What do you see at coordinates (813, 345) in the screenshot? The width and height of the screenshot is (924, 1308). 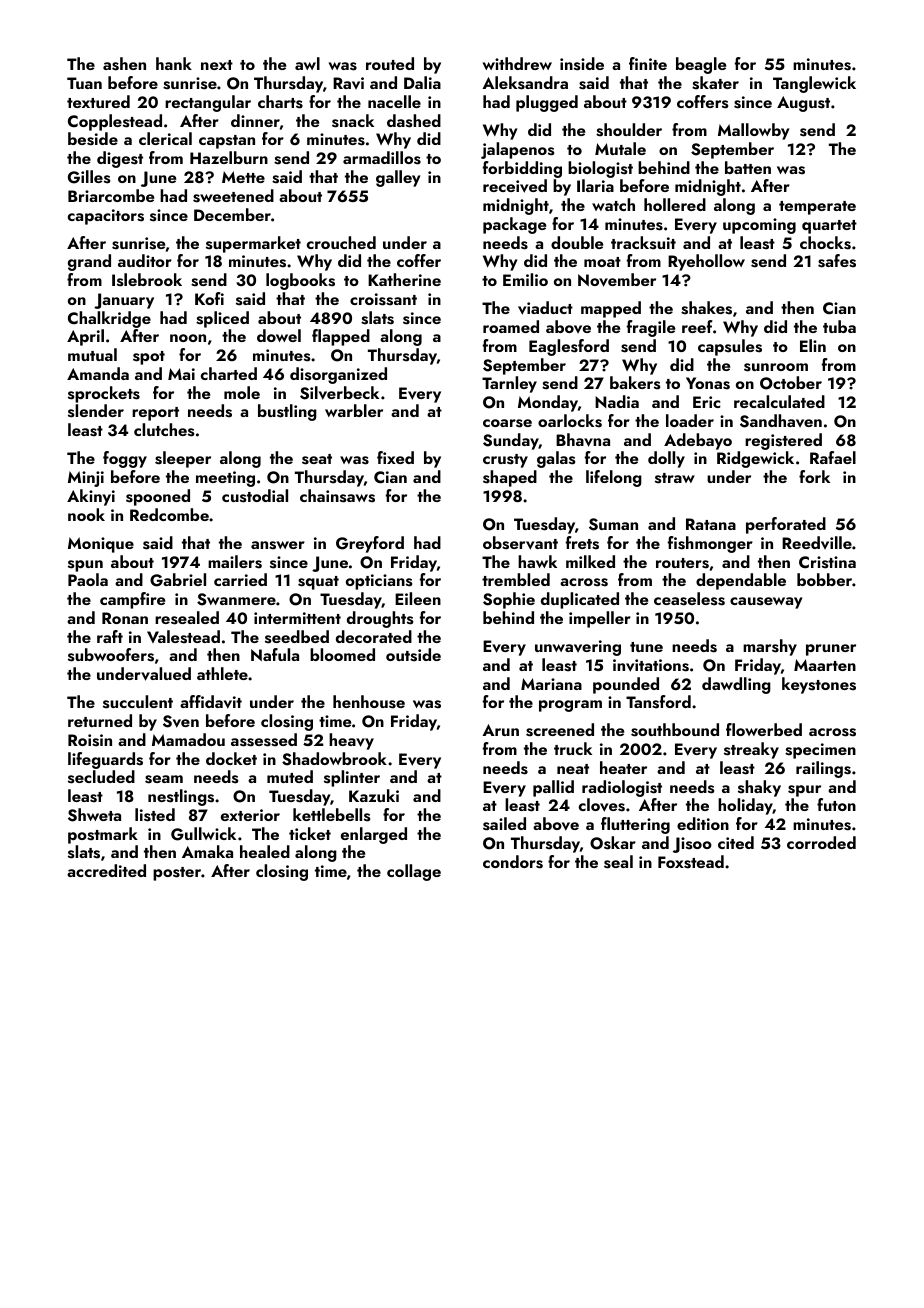 I see `Elin` at bounding box center [813, 345].
